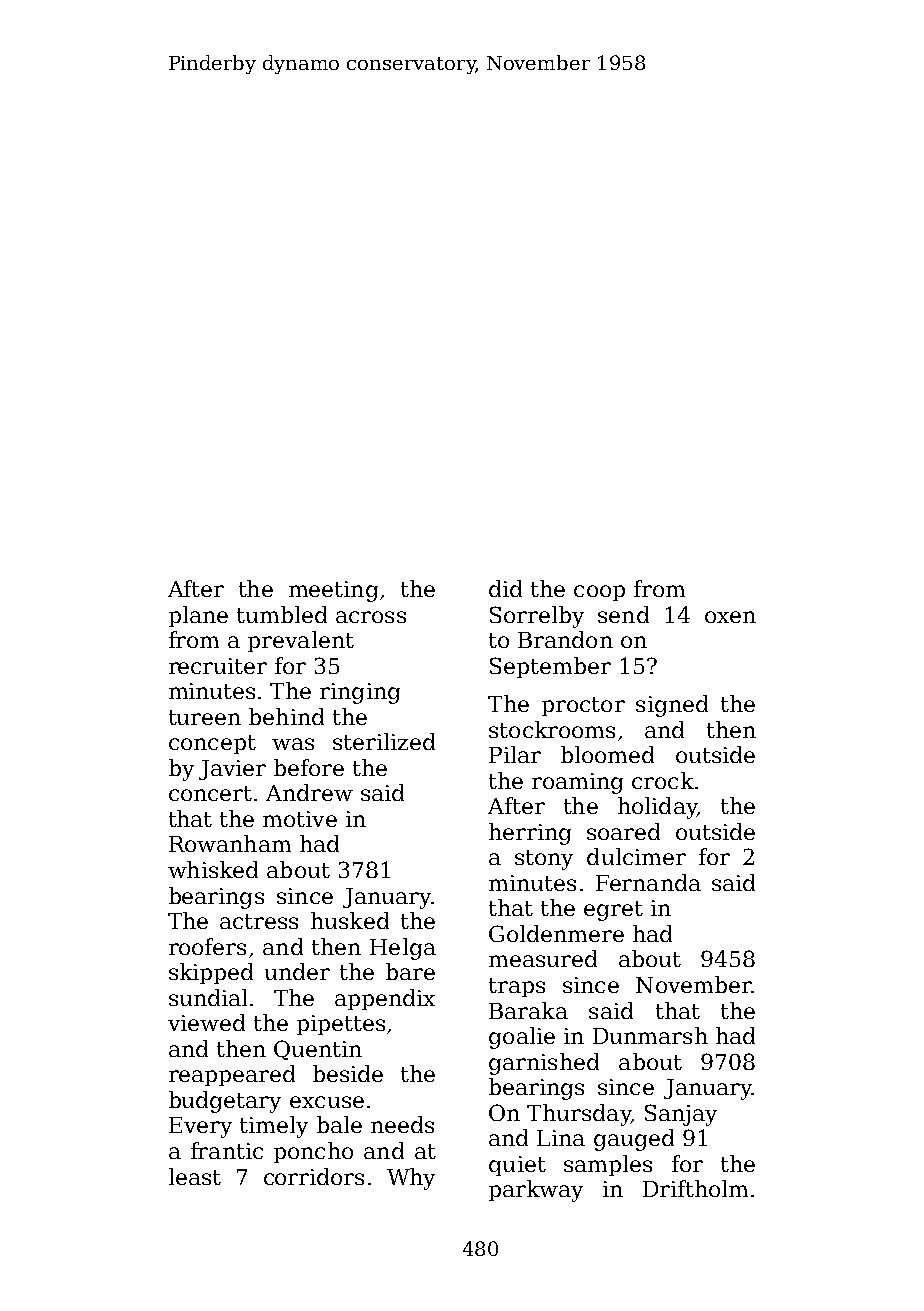 The width and height of the page is (924, 1311). Describe the element at coordinates (384, 741) in the page. I see `sterilized` at that location.
